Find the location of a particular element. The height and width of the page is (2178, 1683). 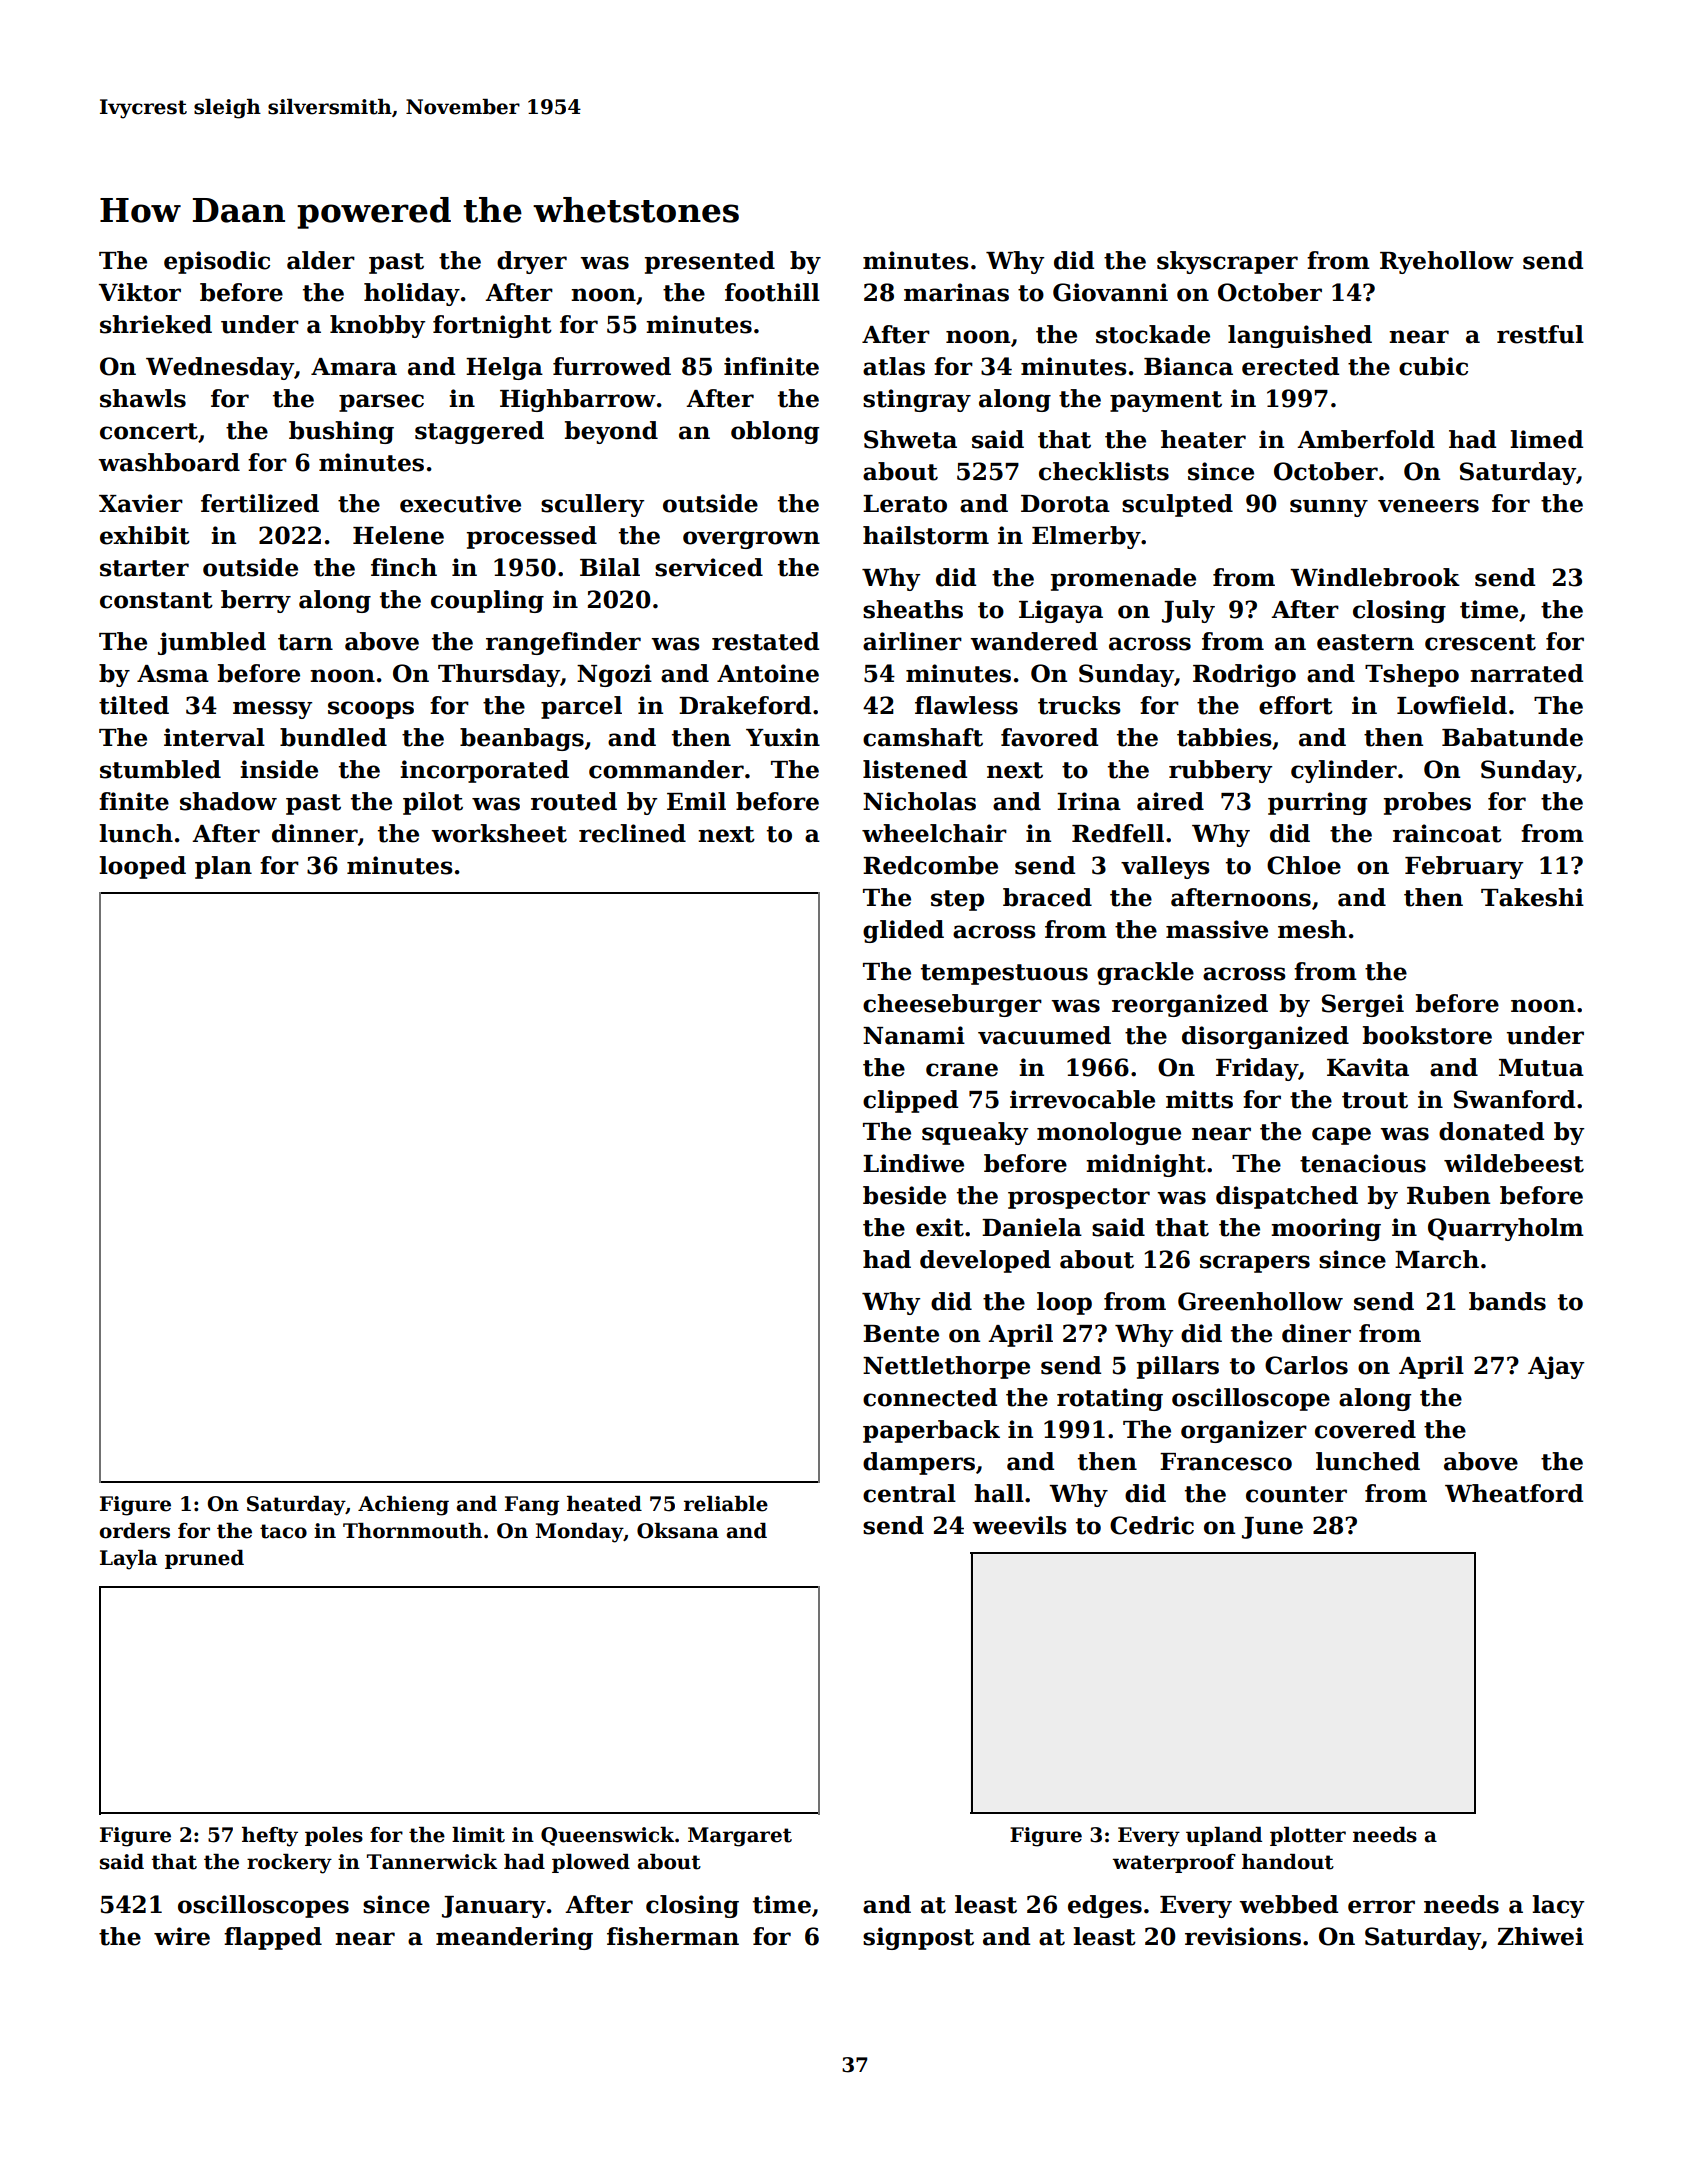

glided is located at coordinates (903, 931).
